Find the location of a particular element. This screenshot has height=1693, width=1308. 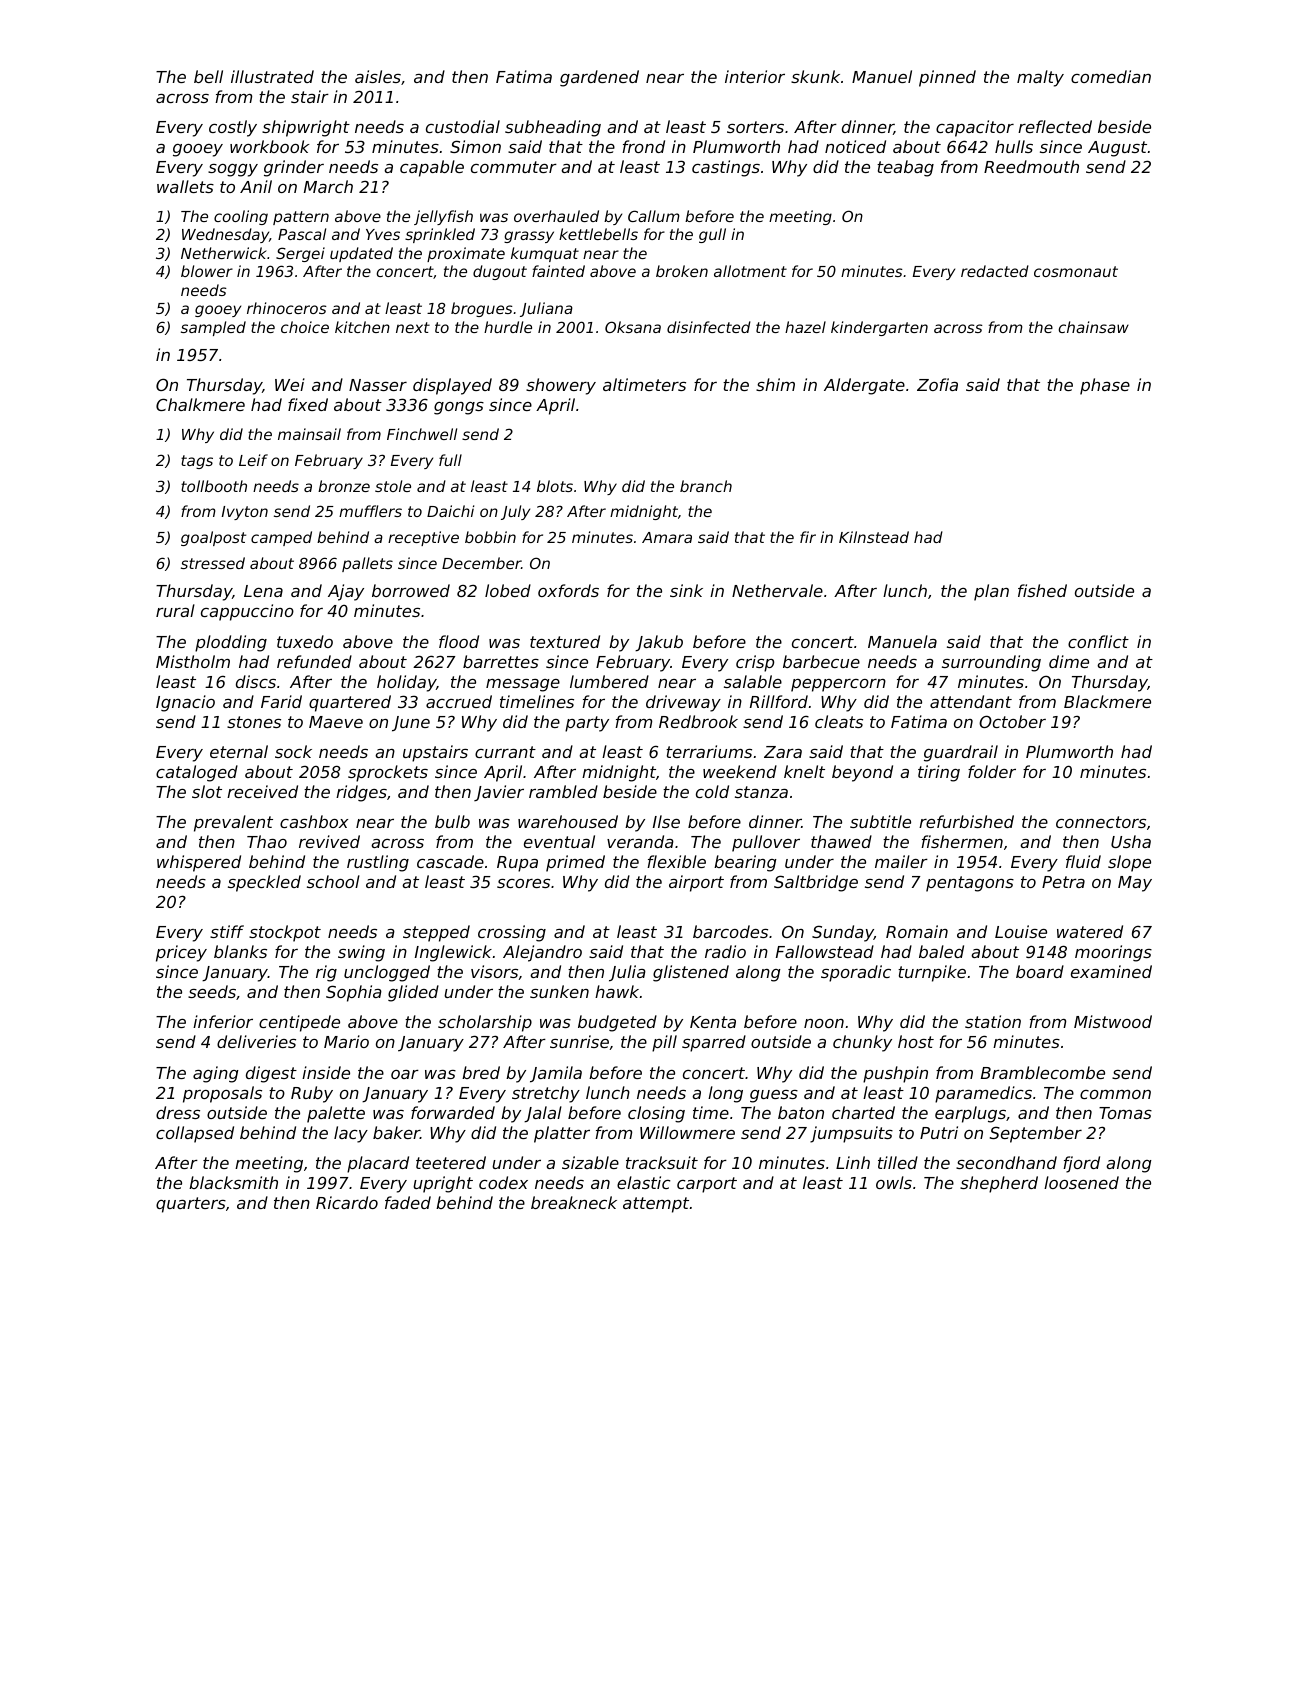

stepped is located at coordinates (436, 933).
